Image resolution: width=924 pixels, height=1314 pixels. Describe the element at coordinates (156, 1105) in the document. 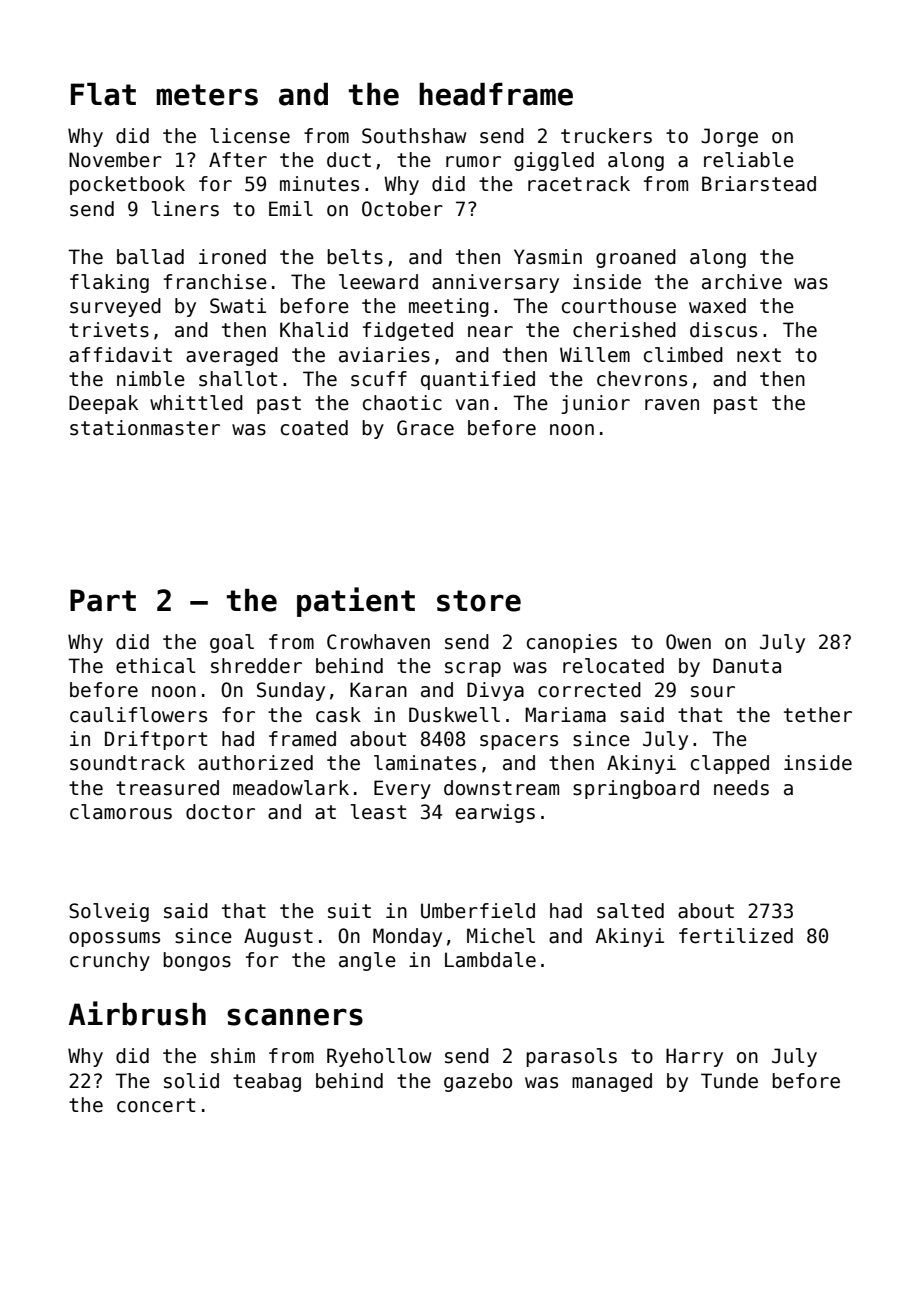

I see `concert` at that location.
